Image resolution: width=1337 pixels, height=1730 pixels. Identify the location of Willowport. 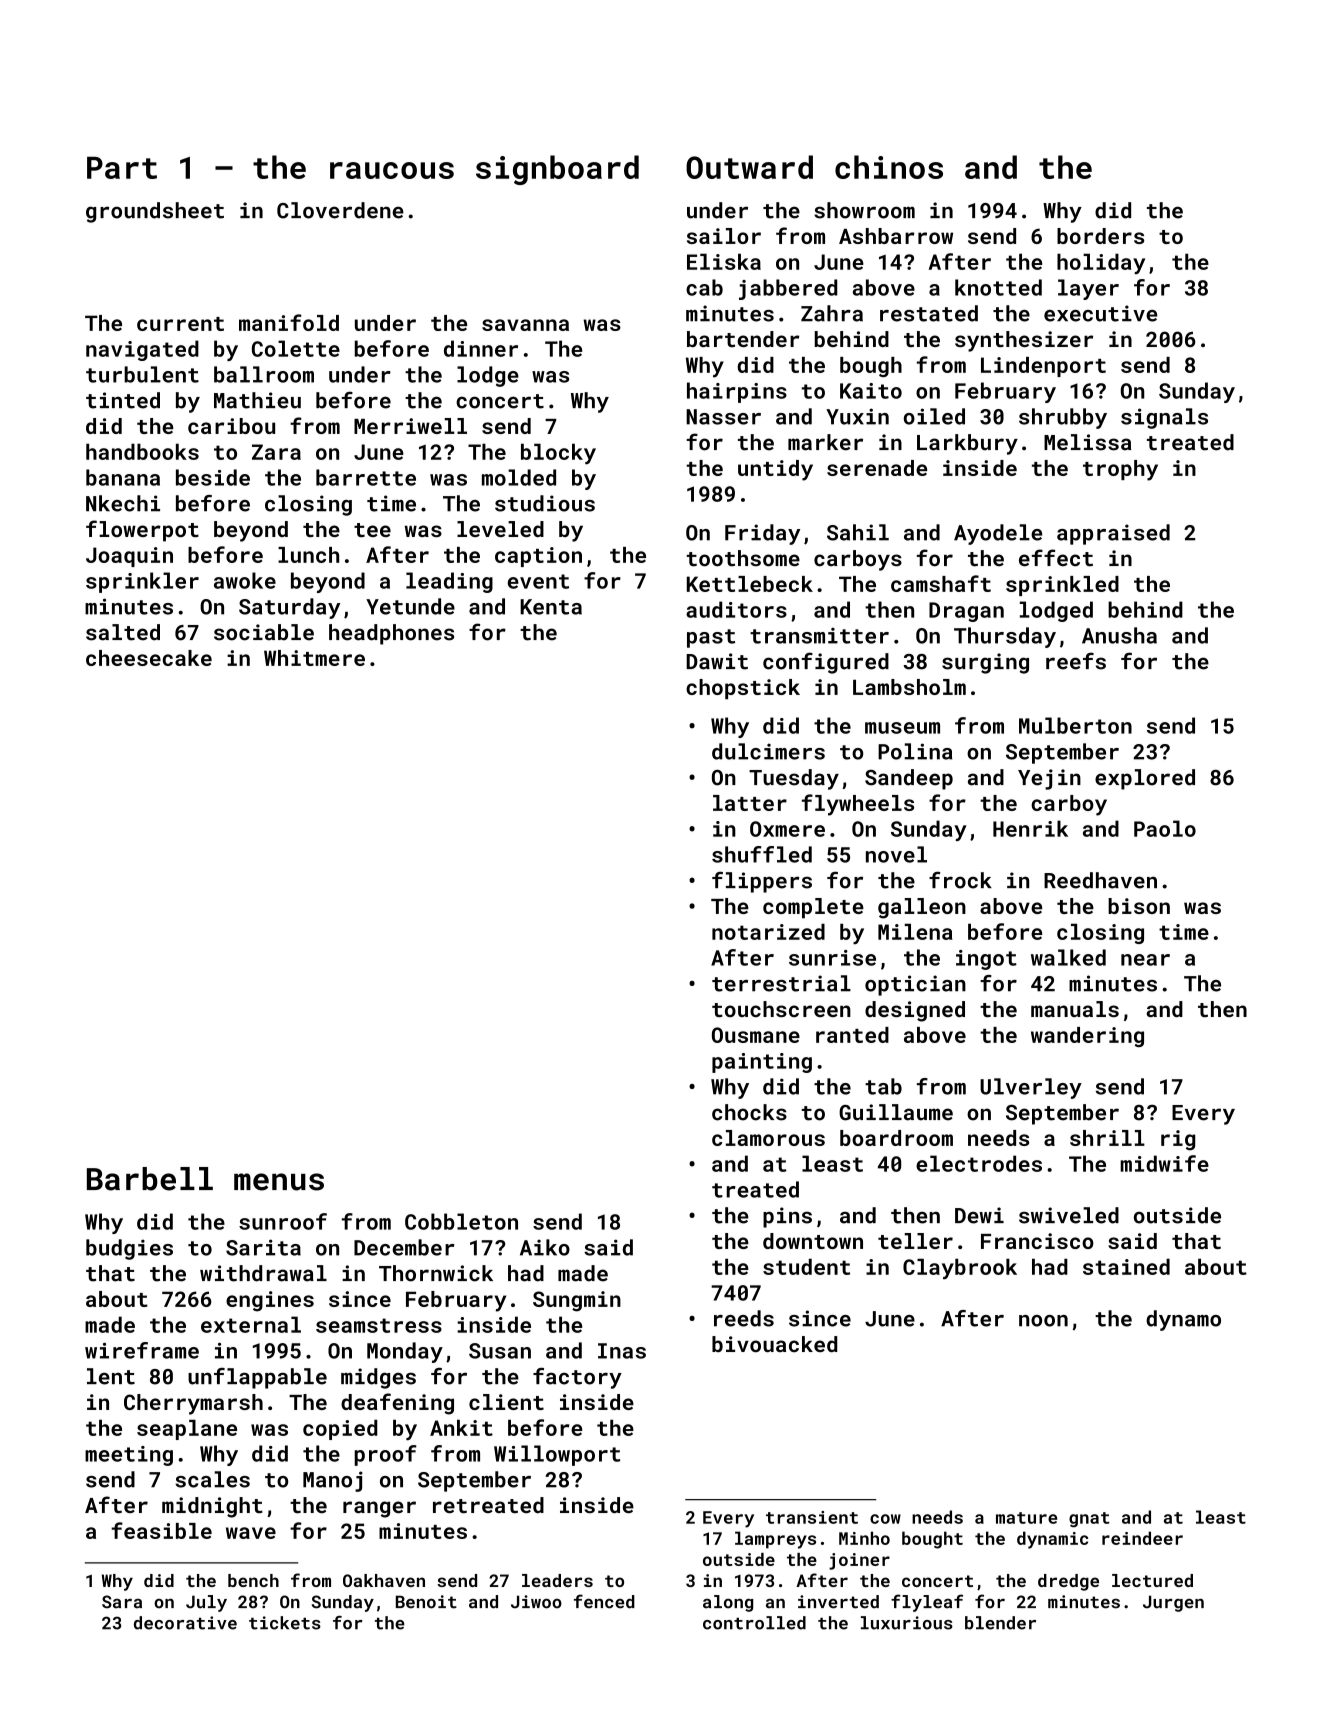
(557, 1455).
